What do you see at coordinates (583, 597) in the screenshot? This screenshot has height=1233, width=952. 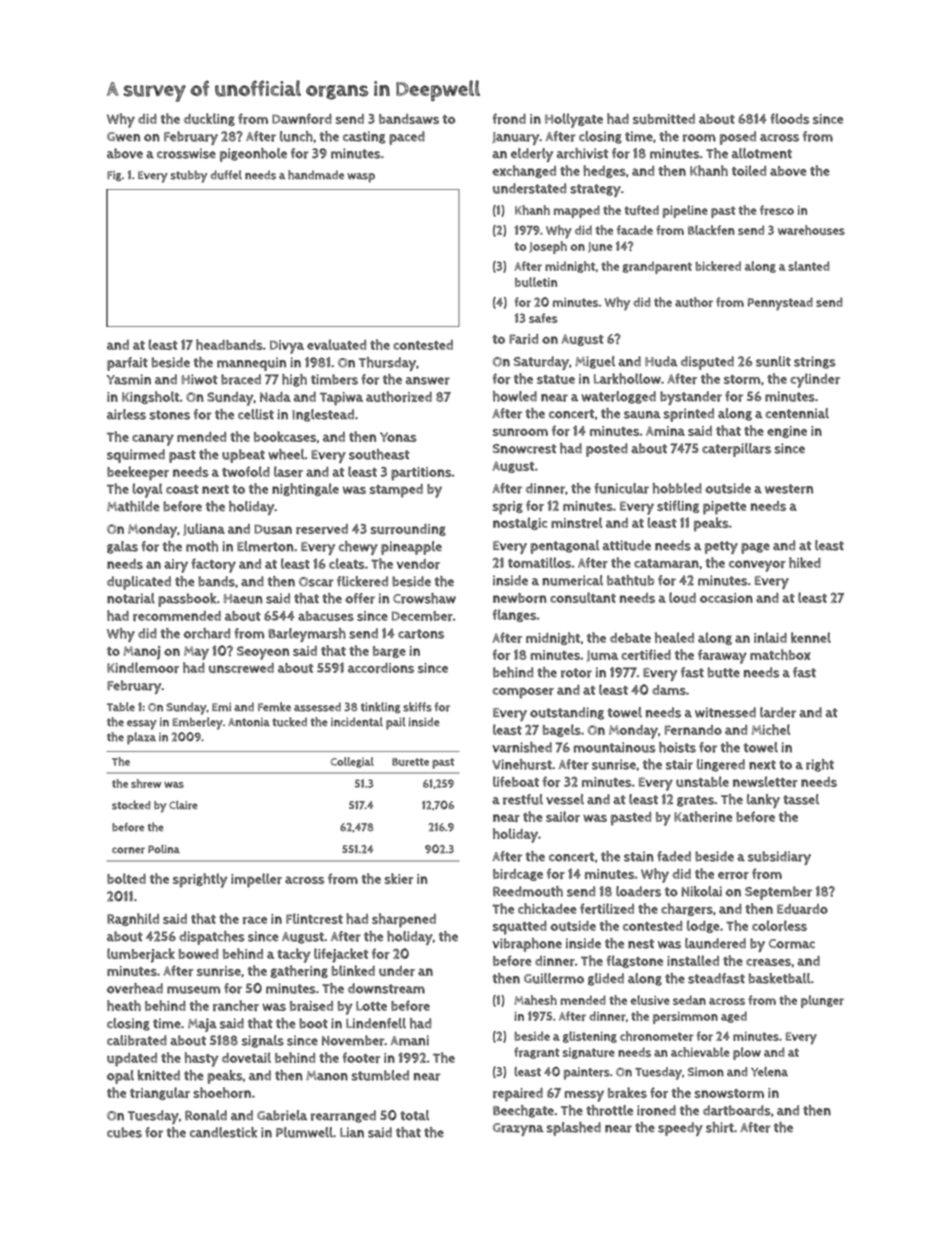 I see `consultant` at bounding box center [583, 597].
